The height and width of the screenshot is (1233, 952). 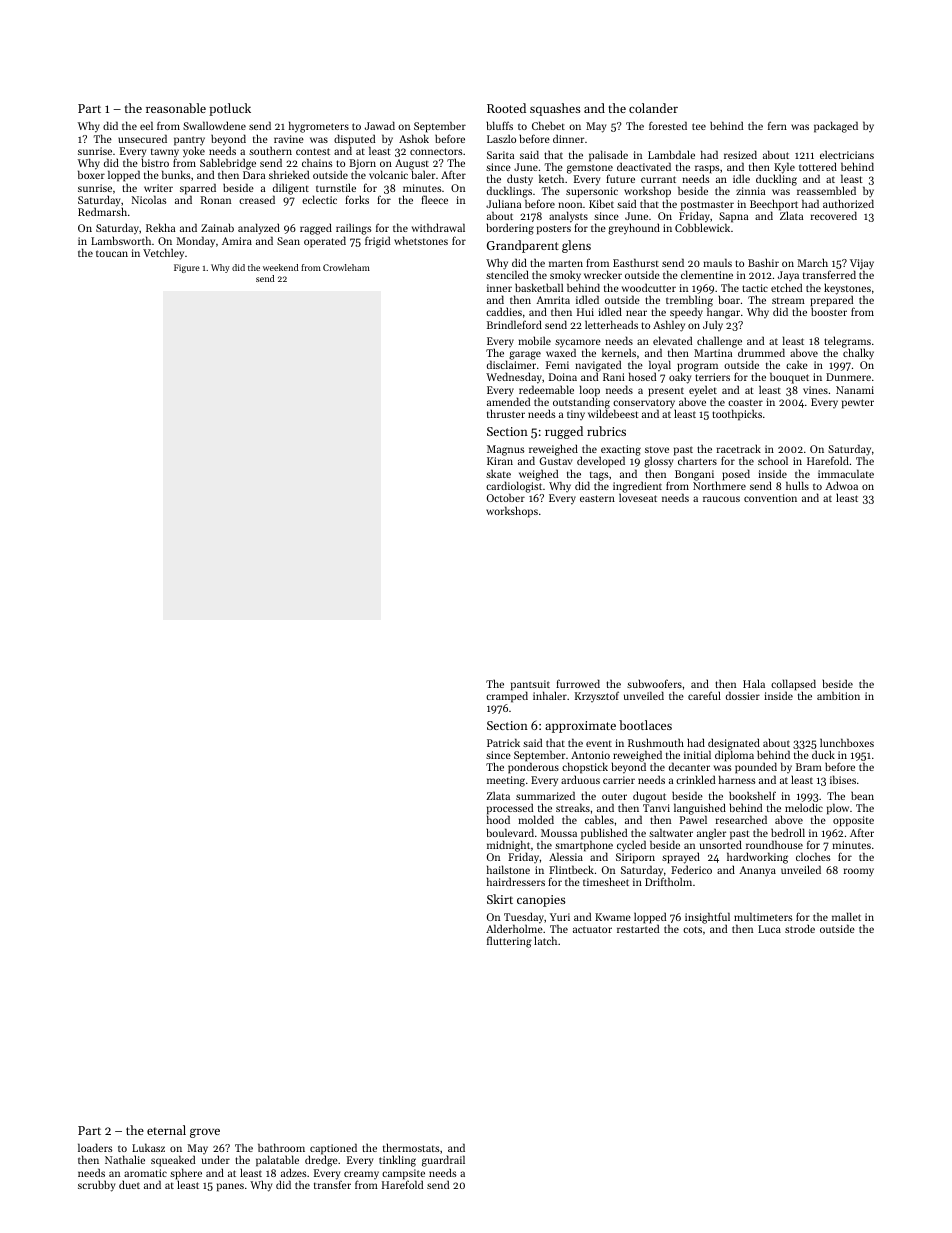 What do you see at coordinates (176, 108) in the screenshot?
I see `reasonable` at bounding box center [176, 108].
